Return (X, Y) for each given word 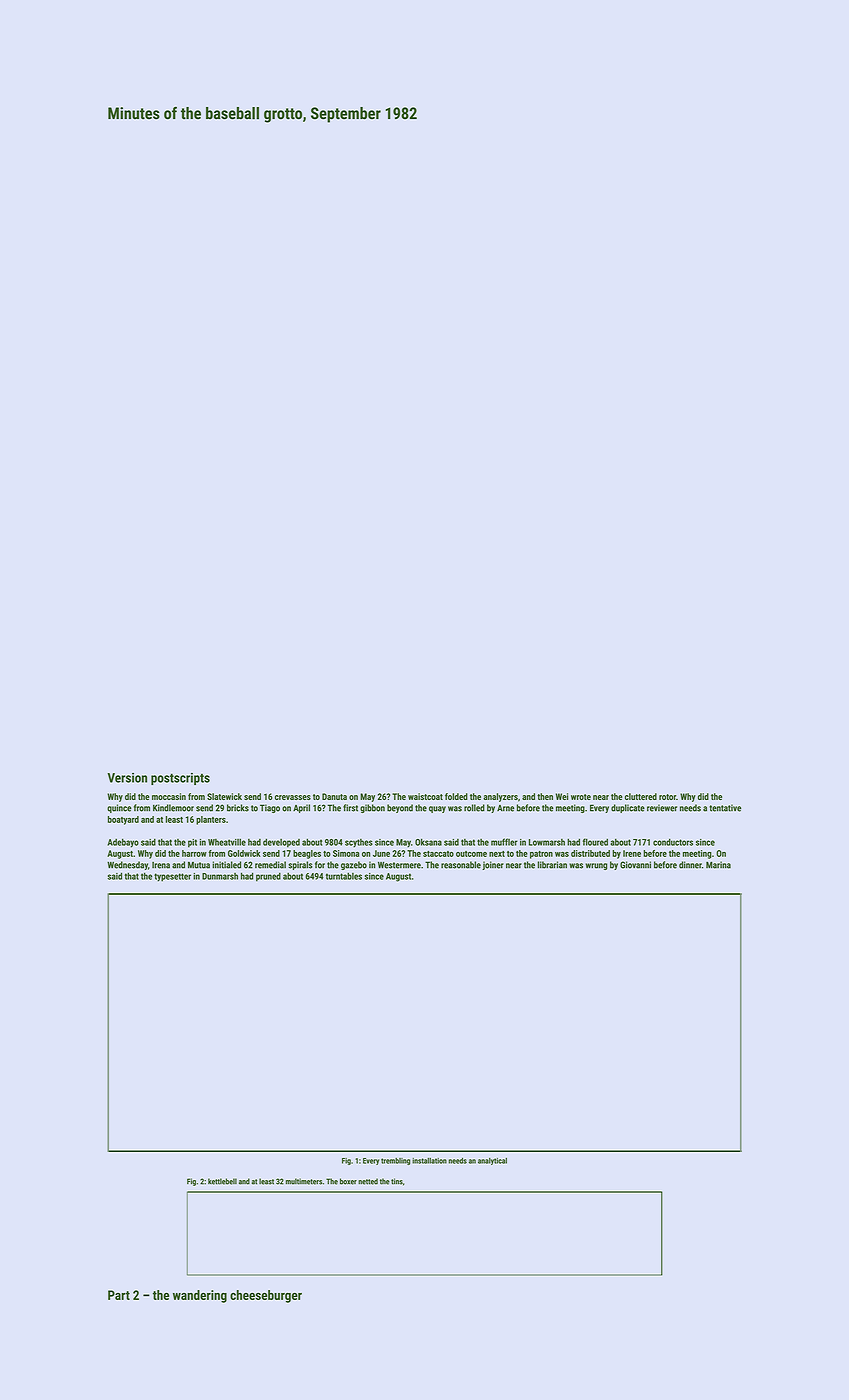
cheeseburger (266, 1296)
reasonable (461, 865)
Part (119, 1295)
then (545, 796)
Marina (718, 865)
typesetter (172, 877)
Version (127, 778)
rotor (667, 797)
